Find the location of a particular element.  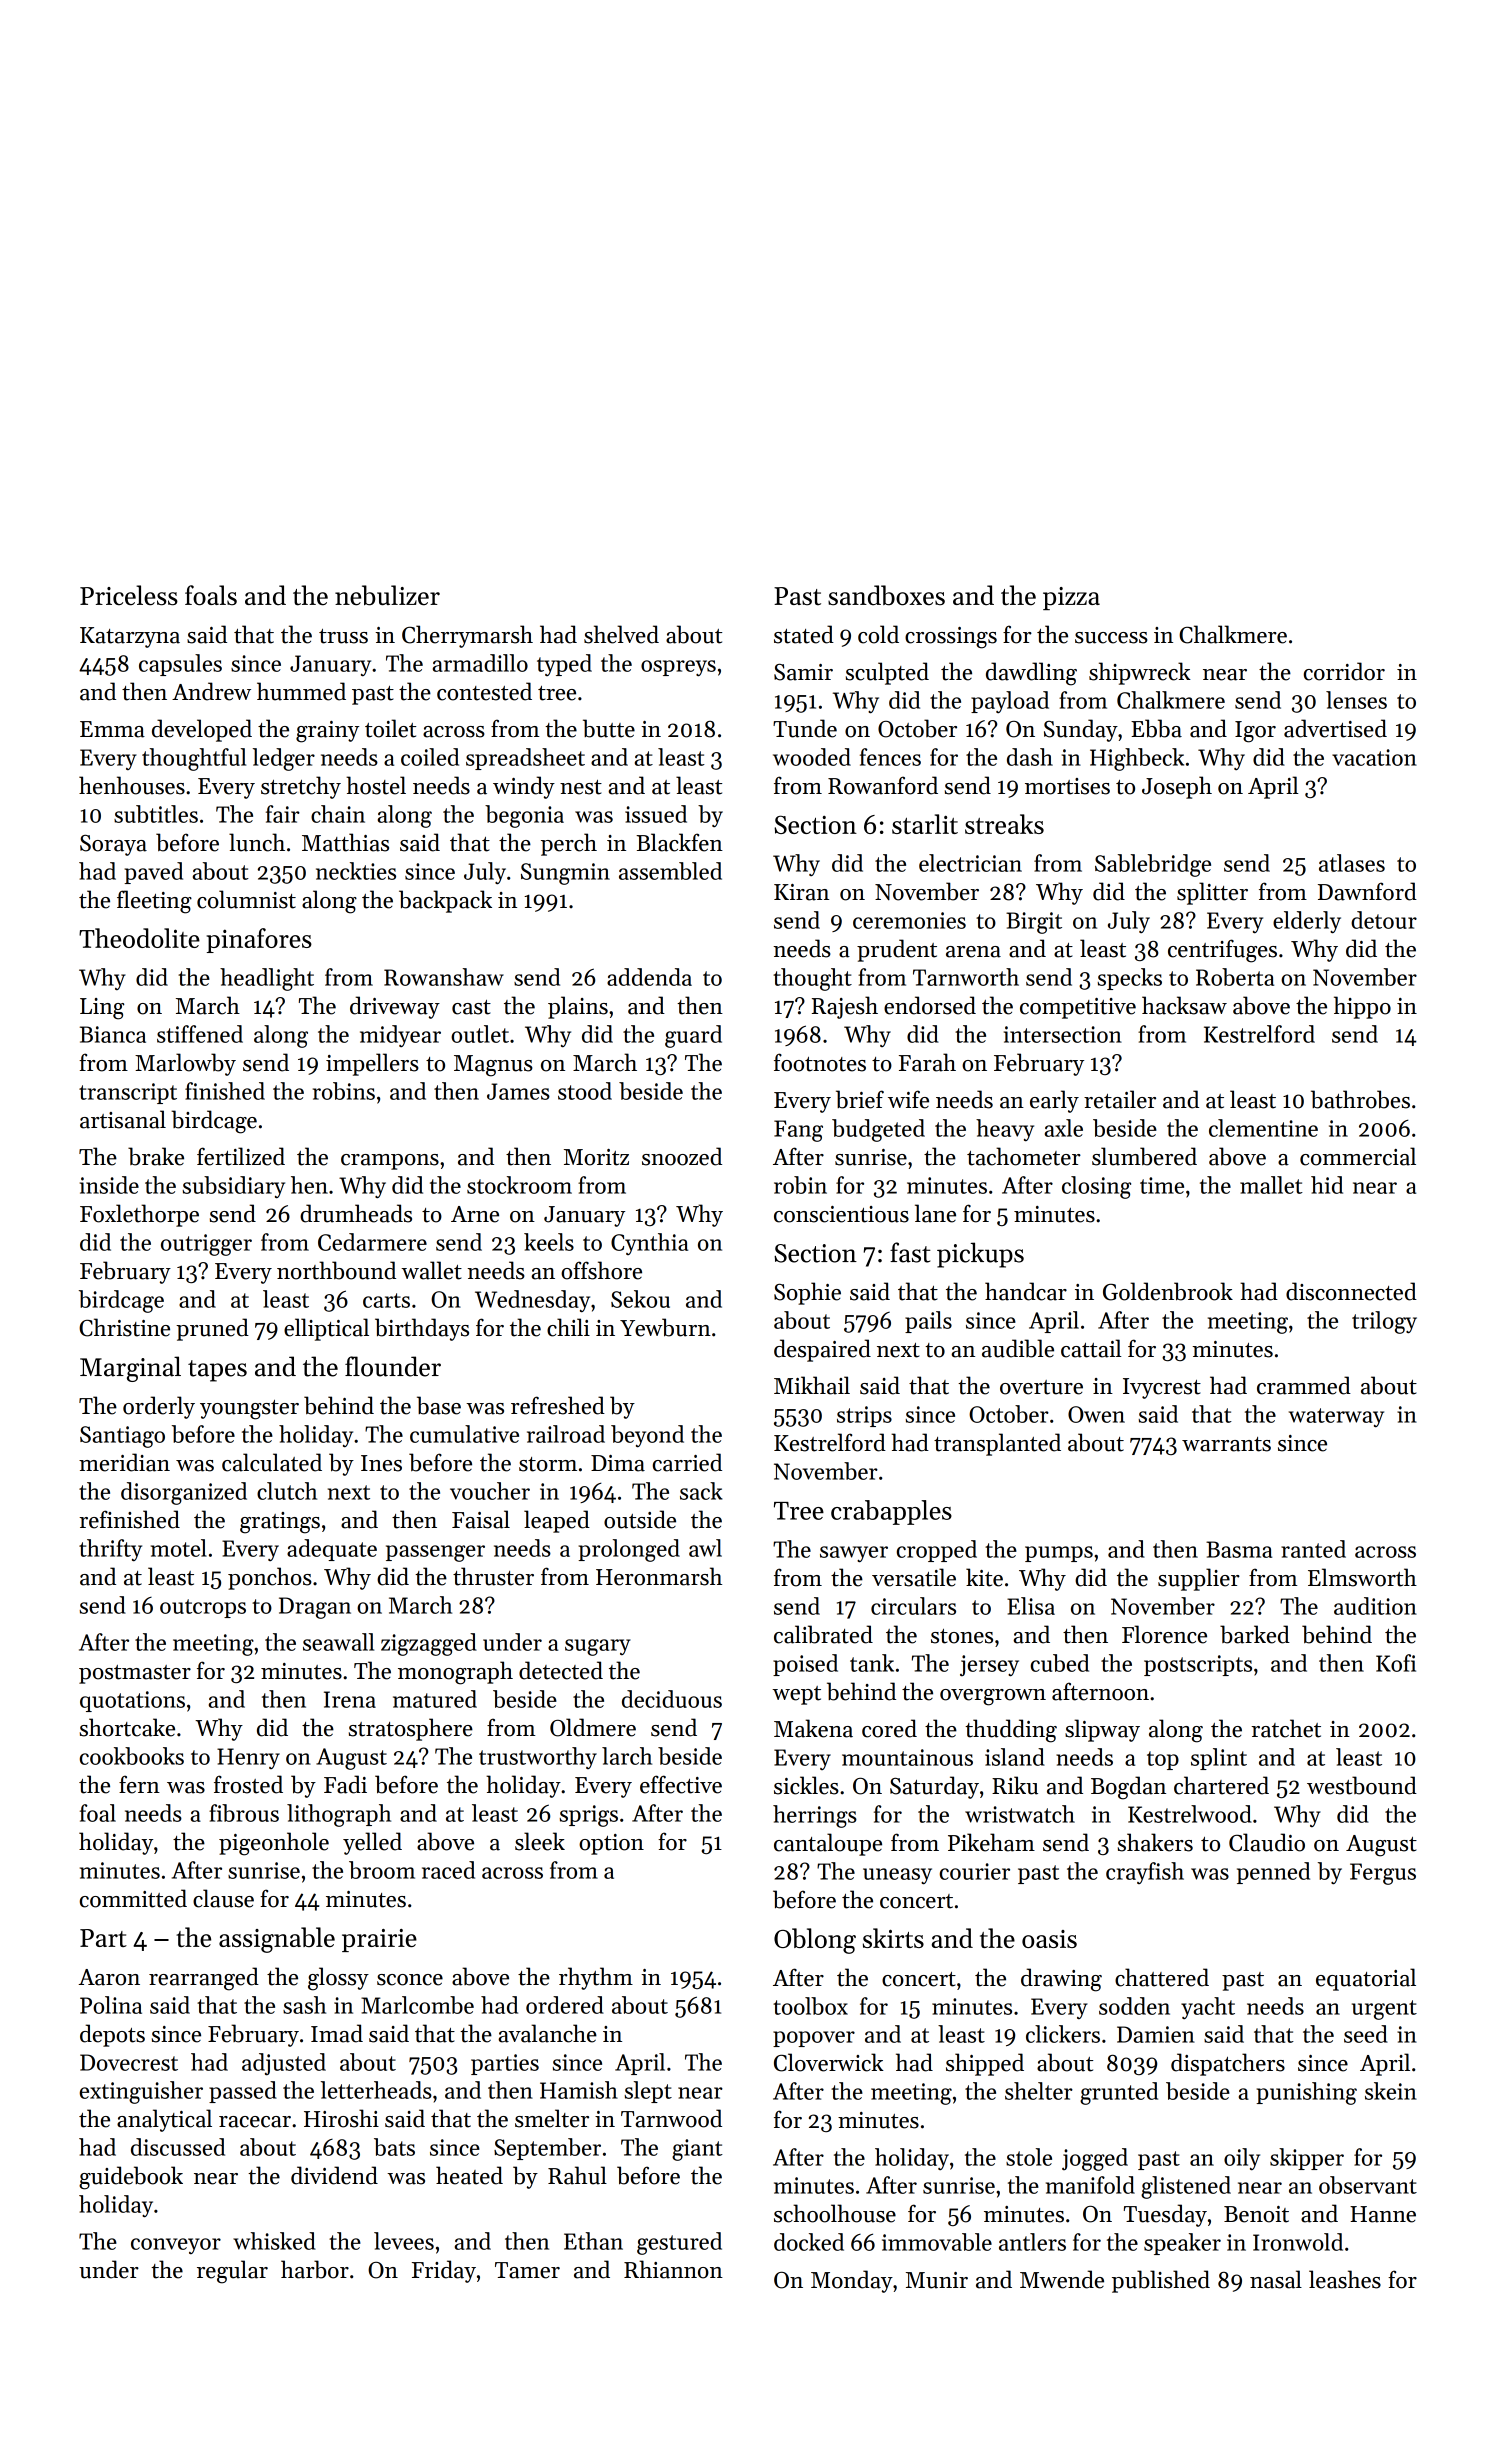

success is located at coordinates (1111, 638).
